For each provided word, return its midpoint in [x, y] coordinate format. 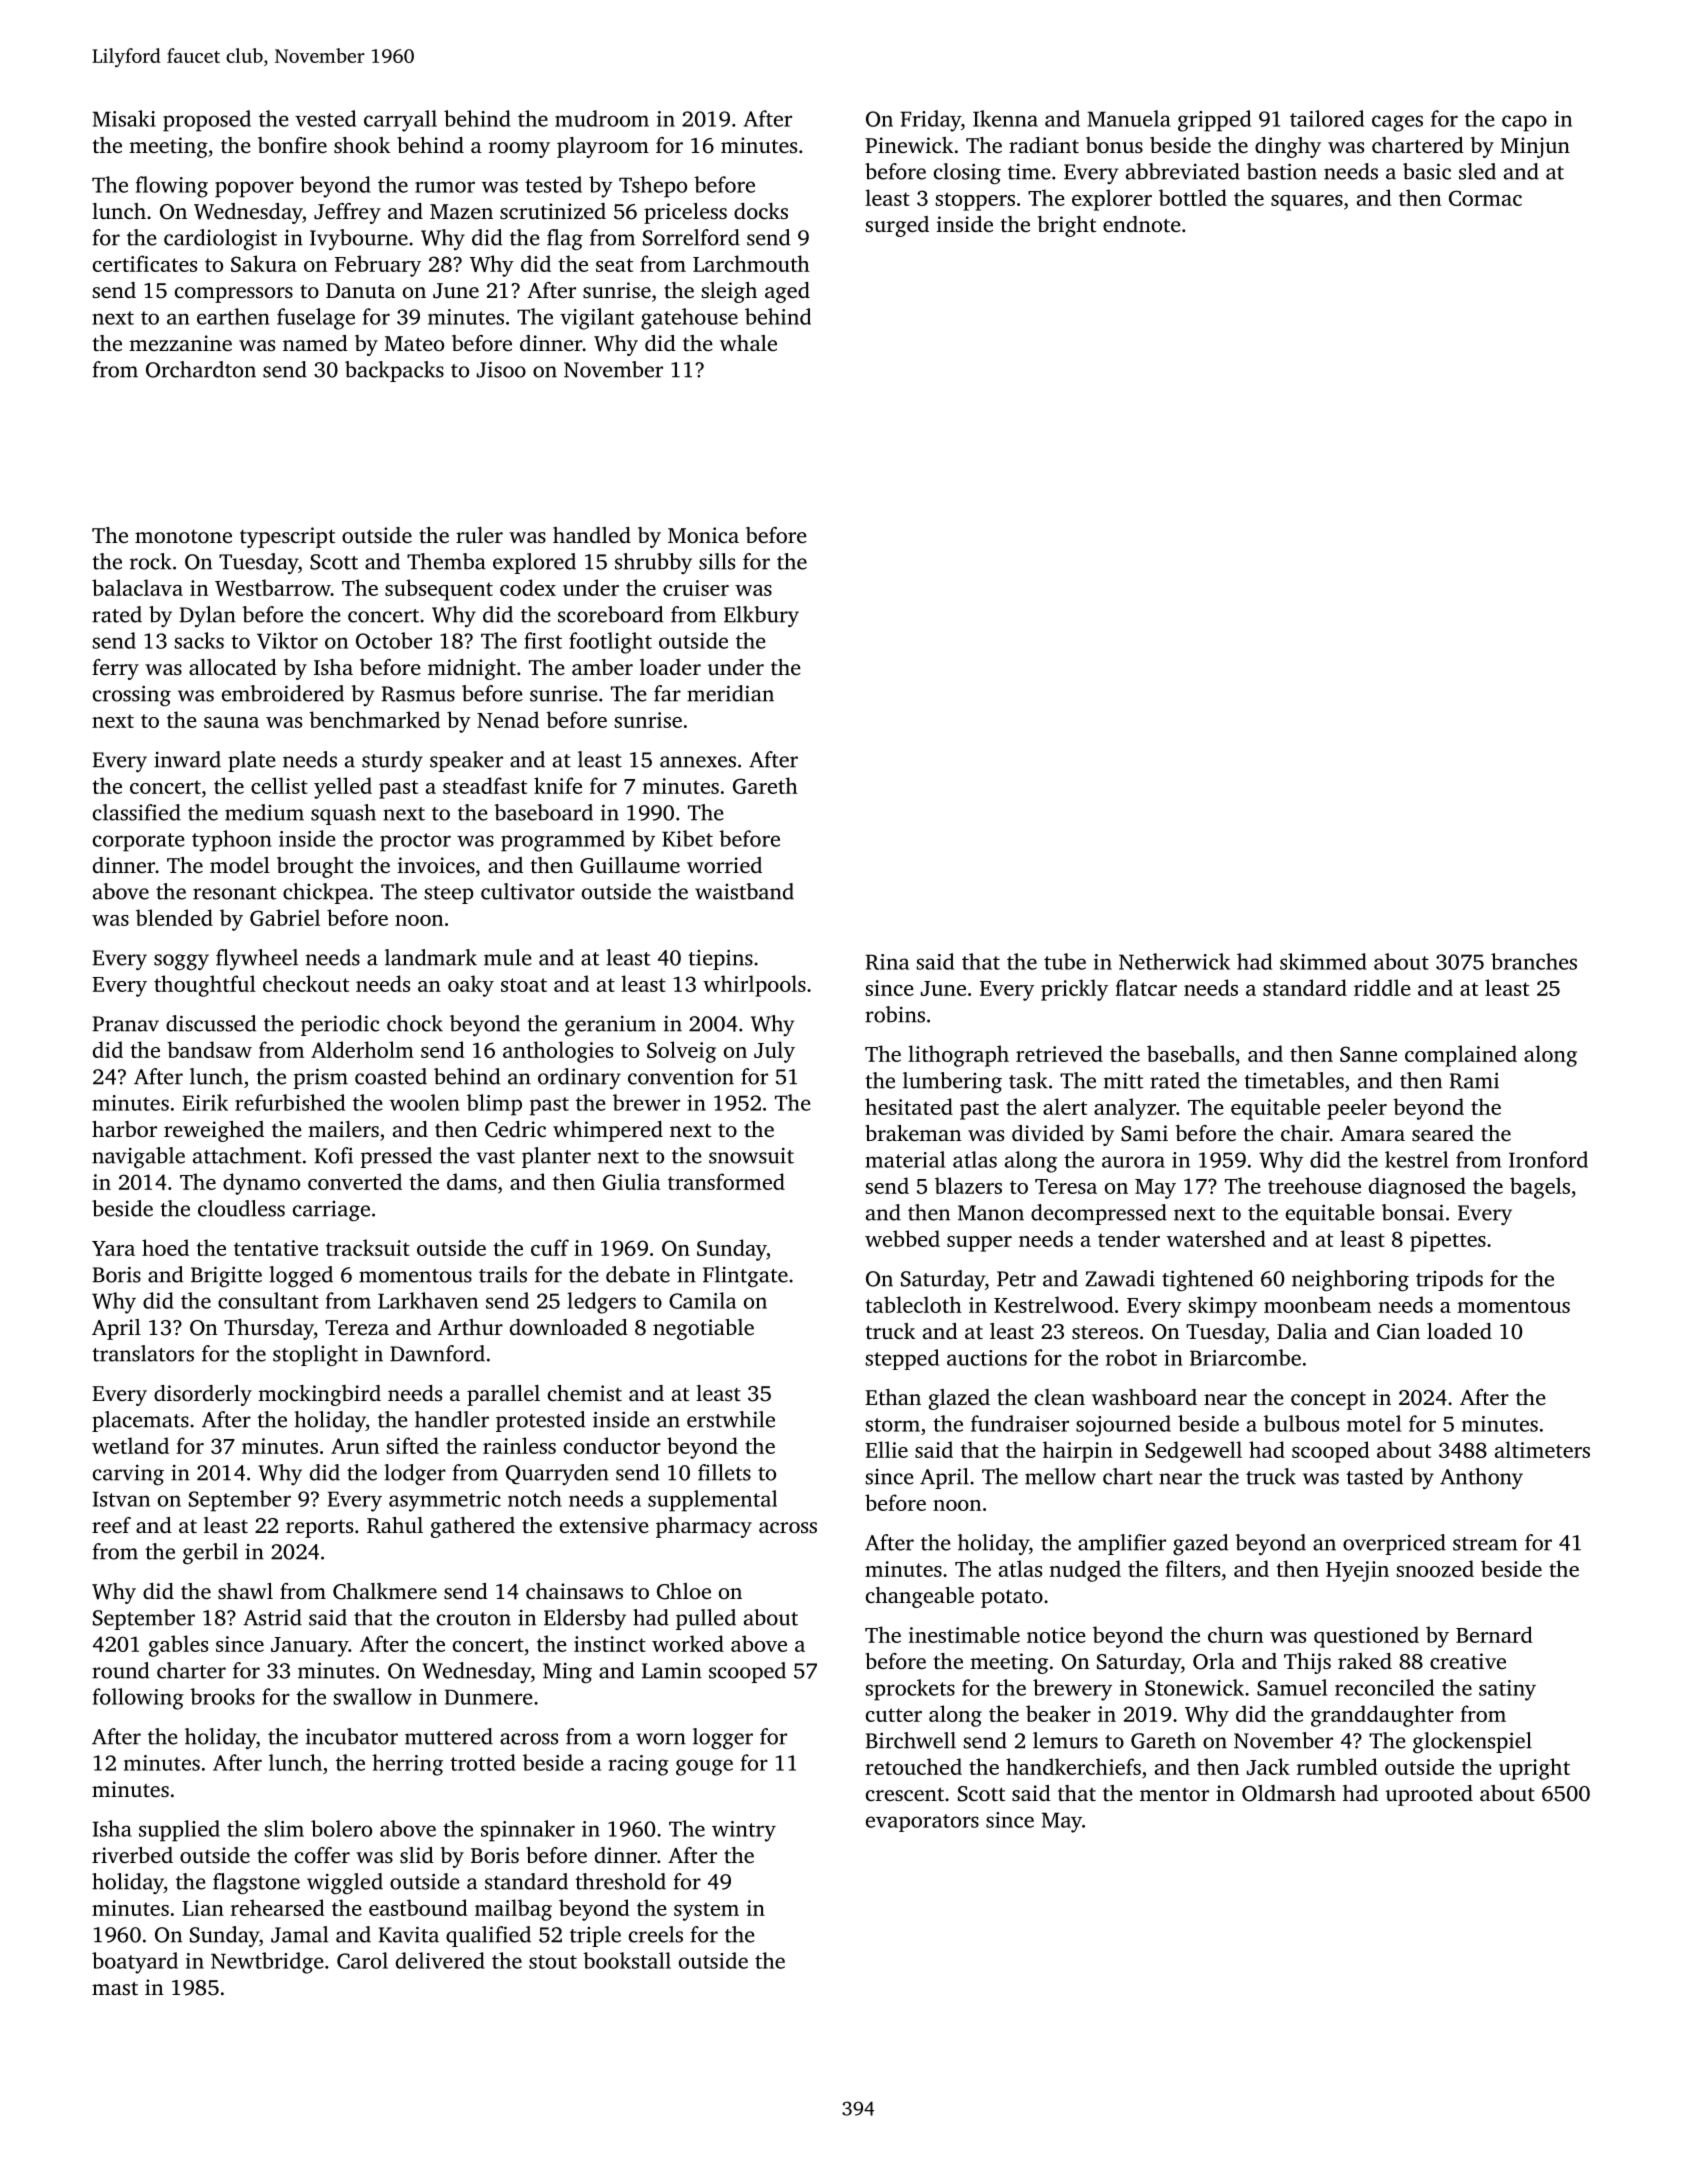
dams [472, 1181]
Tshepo [653, 187]
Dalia [1302, 1331]
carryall [400, 121]
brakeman [913, 1133]
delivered [440, 1960]
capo [1524, 123]
